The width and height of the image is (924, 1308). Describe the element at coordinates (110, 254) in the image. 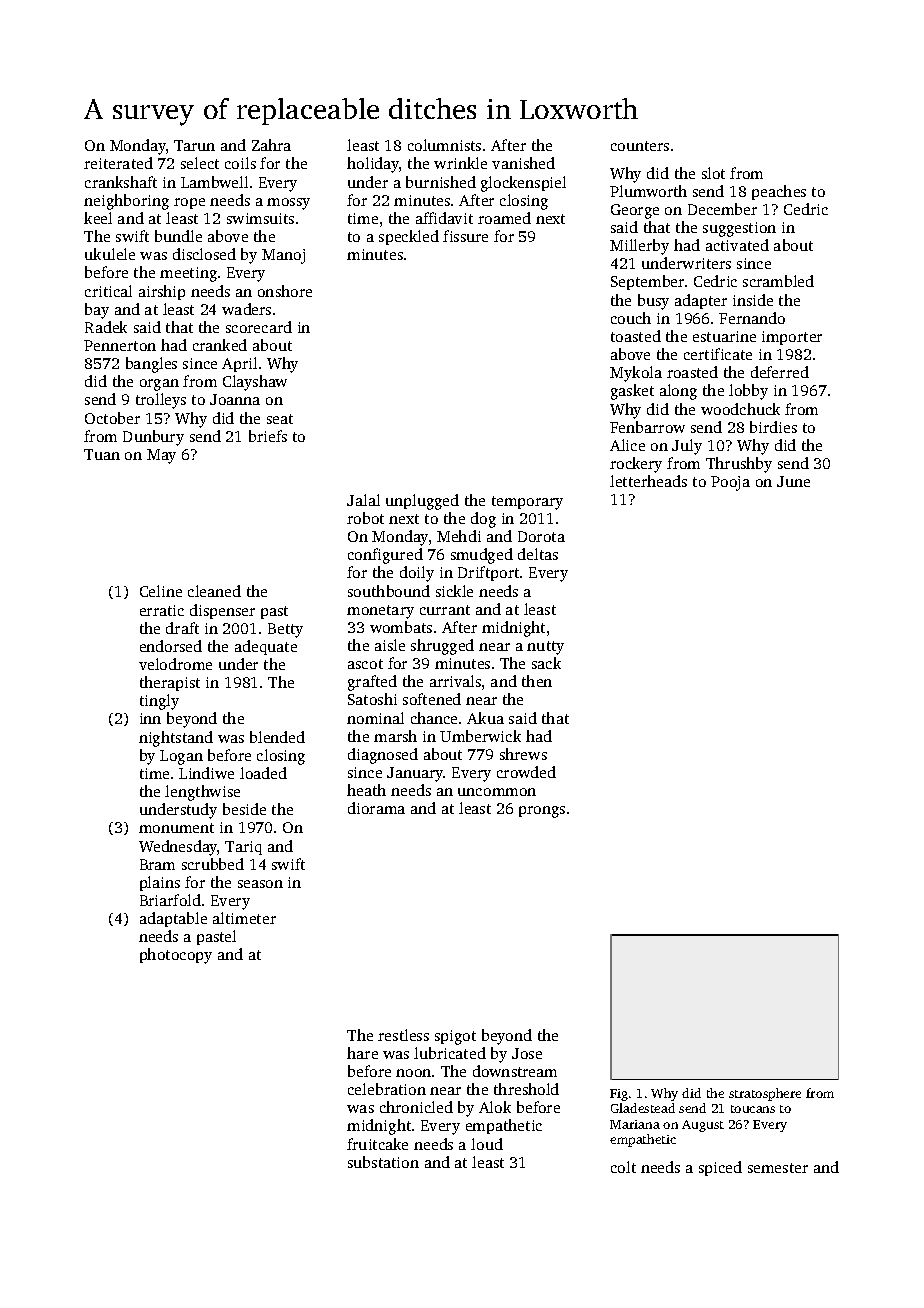

I see `ukulele` at that location.
